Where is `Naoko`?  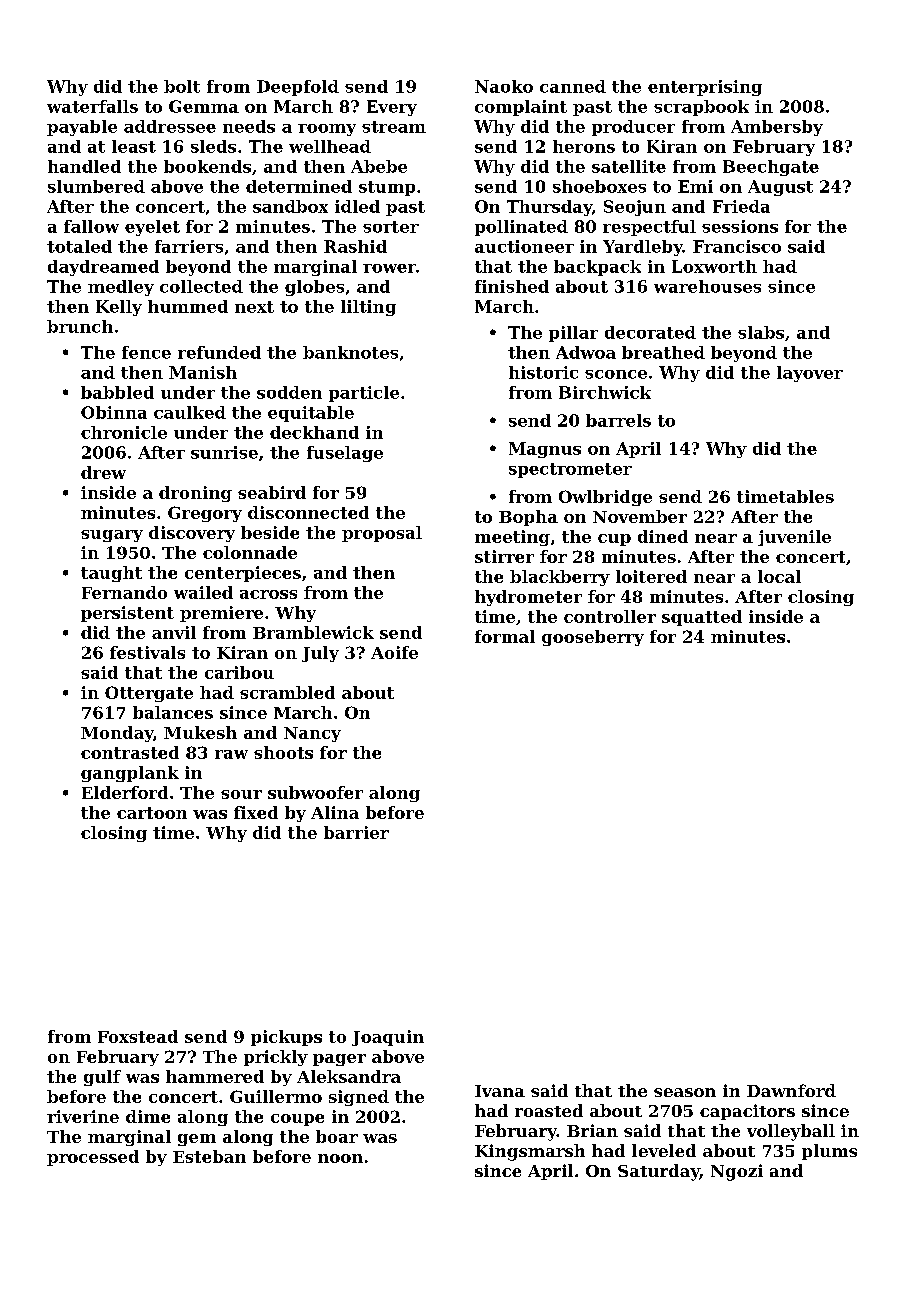 Naoko is located at coordinates (504, 86).
